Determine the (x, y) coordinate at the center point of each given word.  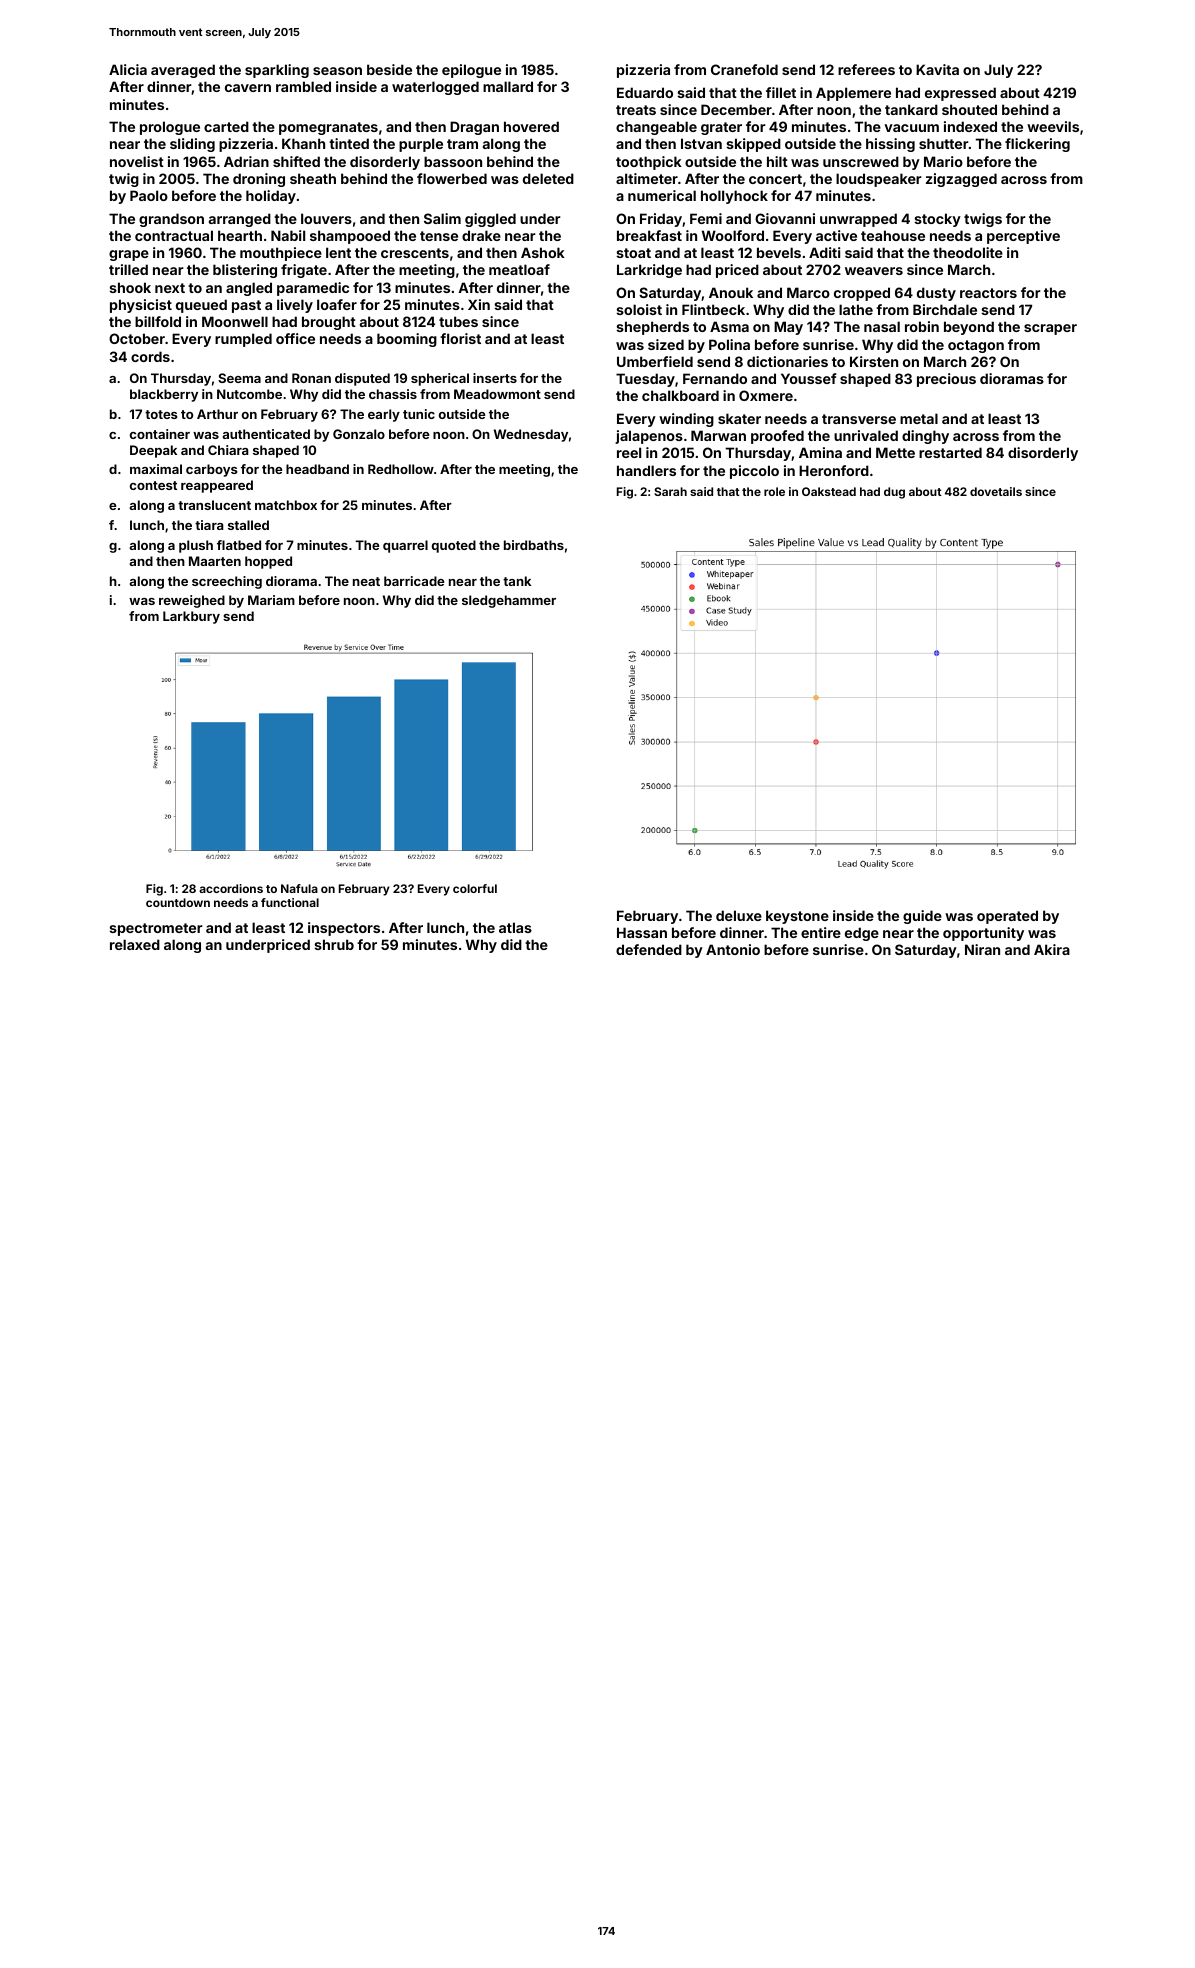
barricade (414, 581)
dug (894, 493)
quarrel (405, 546)
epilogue (471, 71)
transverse (859, 419)
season (337, 71)
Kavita (937, 69)
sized (666, 344)
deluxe (739, 915)
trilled (128, 269)
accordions (231, 888)
